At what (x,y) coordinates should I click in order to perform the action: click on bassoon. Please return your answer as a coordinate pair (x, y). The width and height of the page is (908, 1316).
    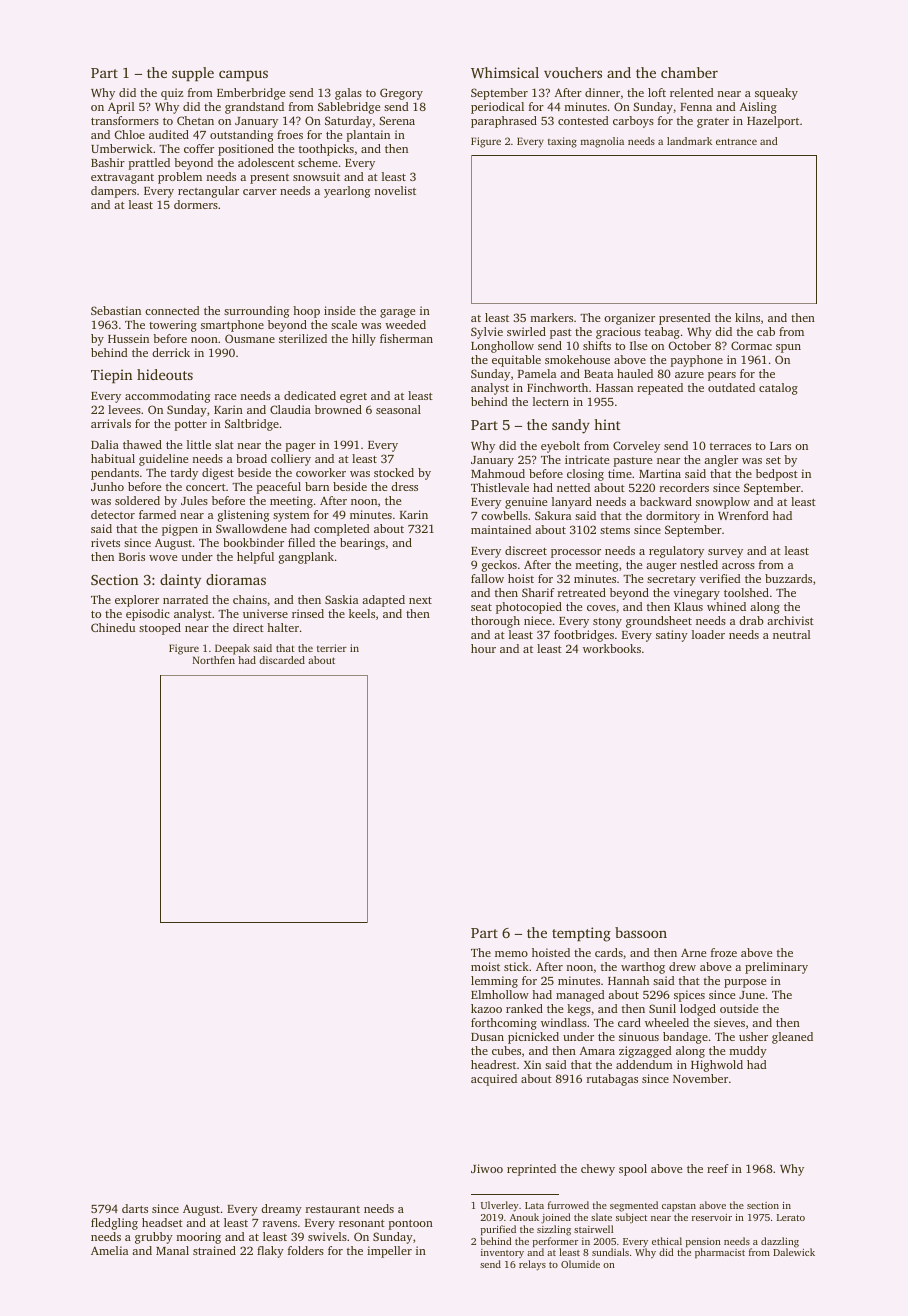
    Looking at the image, I should click on (641, 932).
